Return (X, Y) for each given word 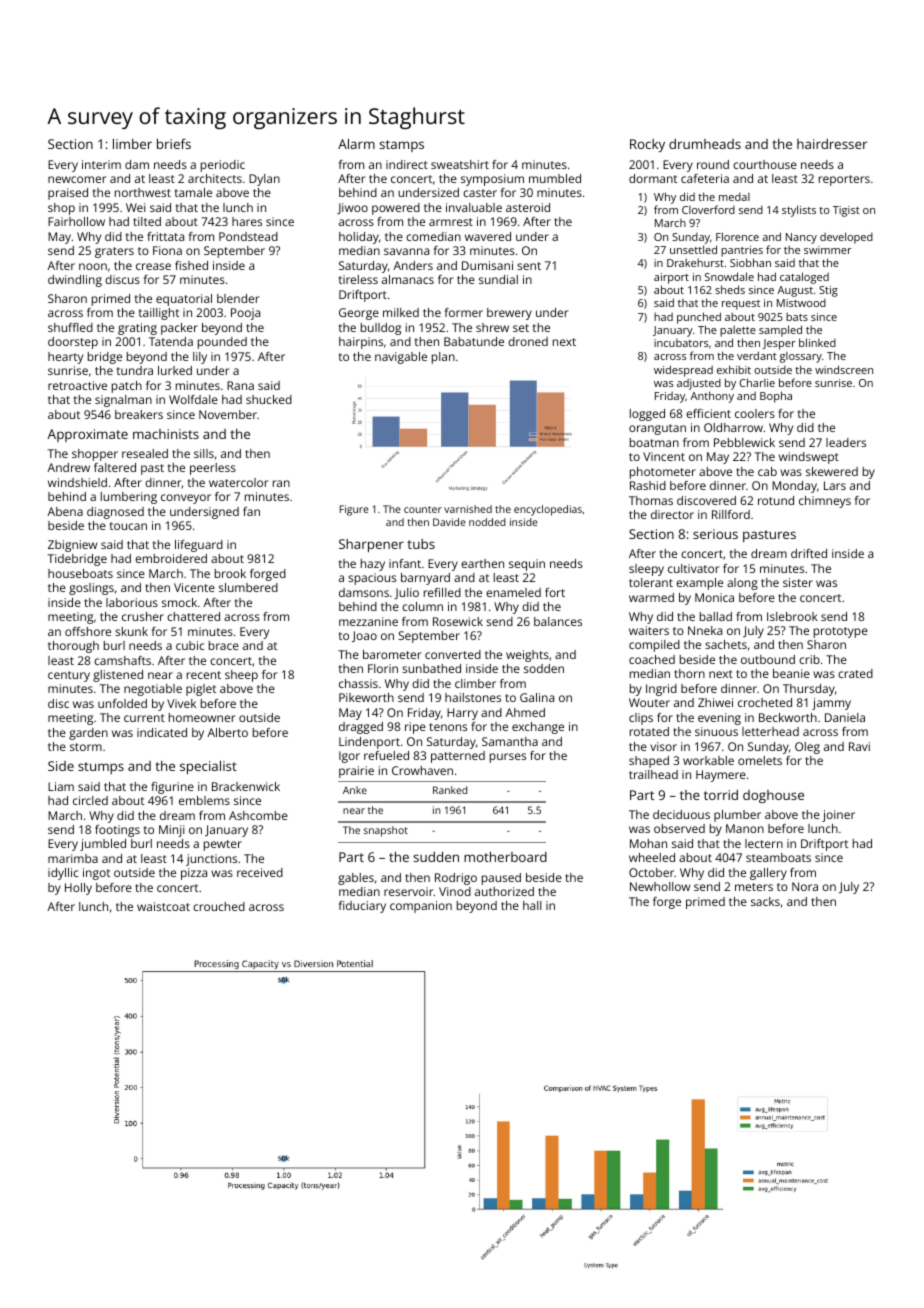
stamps (401, 146)
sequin (527, 565)
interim (101, 164)
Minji (172, 831)
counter (423, 509)
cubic (190, 645)
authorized (504, 891)
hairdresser (832, 144)
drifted (809, 553)
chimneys (825, 502)
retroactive (77, 385)
